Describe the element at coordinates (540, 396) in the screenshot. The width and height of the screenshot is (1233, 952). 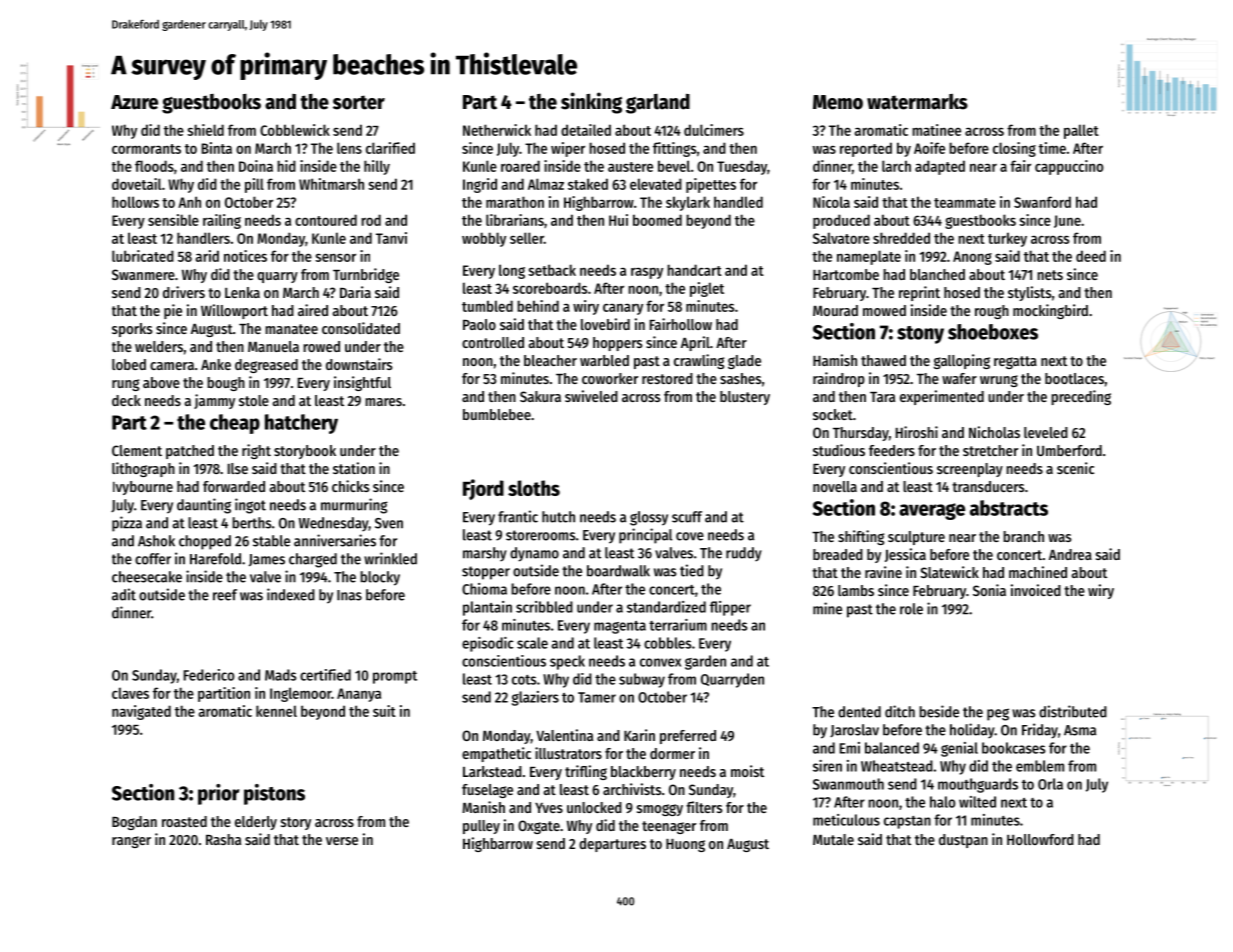
I see `Sakura` at that location.
